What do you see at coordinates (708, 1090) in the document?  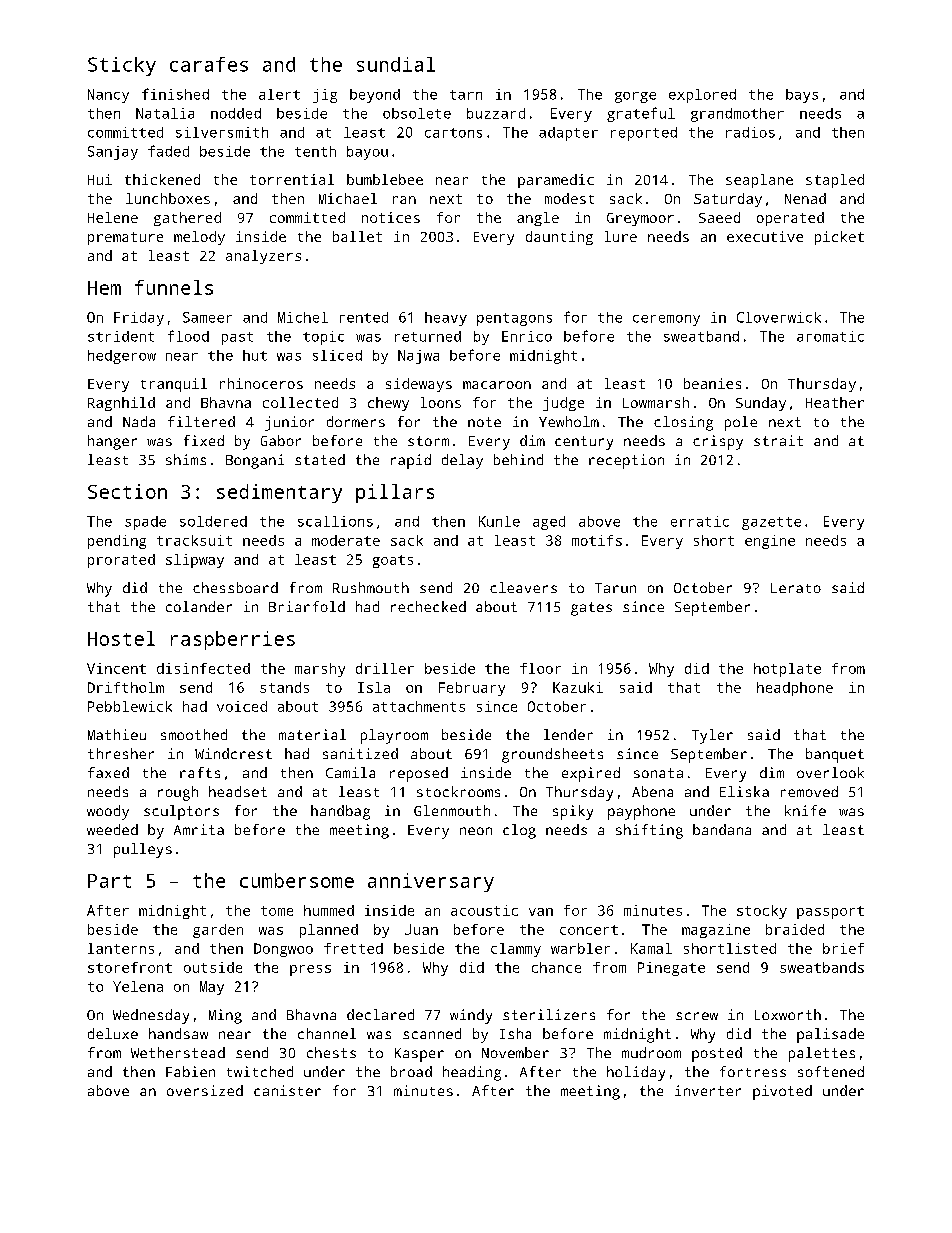 I see `inverter` at bounding box center [708, 1090].
